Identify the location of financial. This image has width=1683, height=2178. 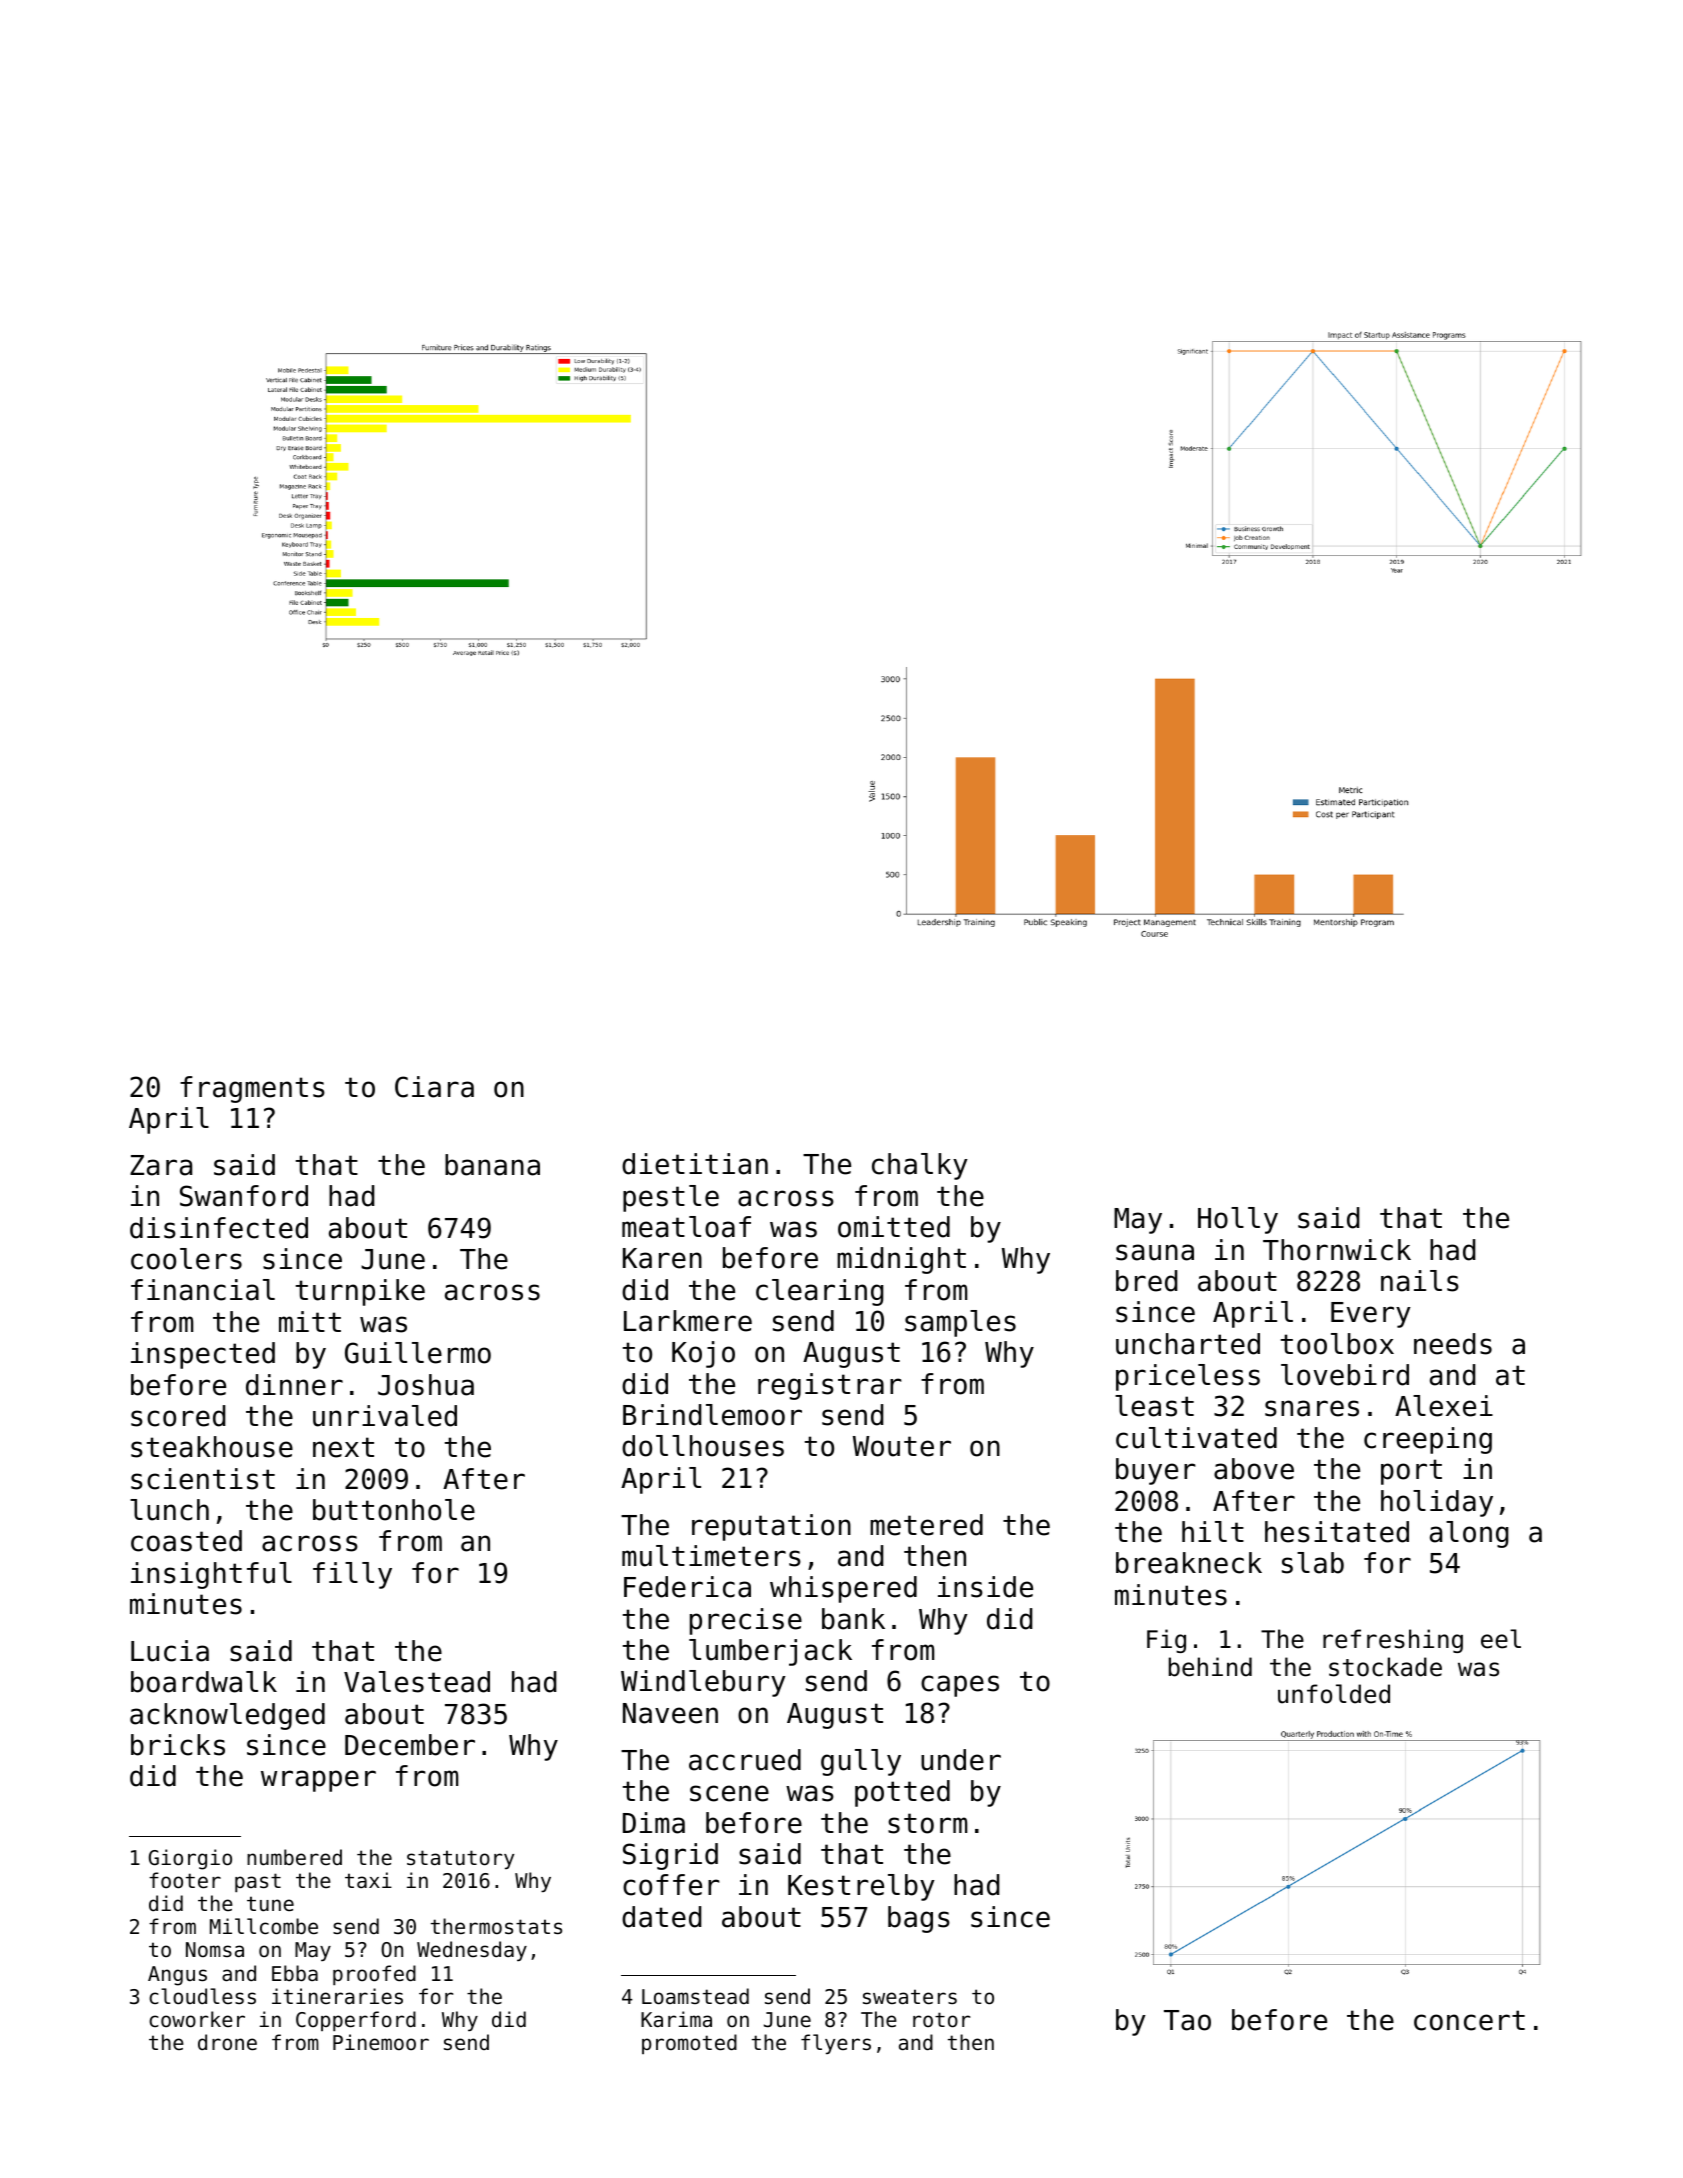
(203, 1290).
